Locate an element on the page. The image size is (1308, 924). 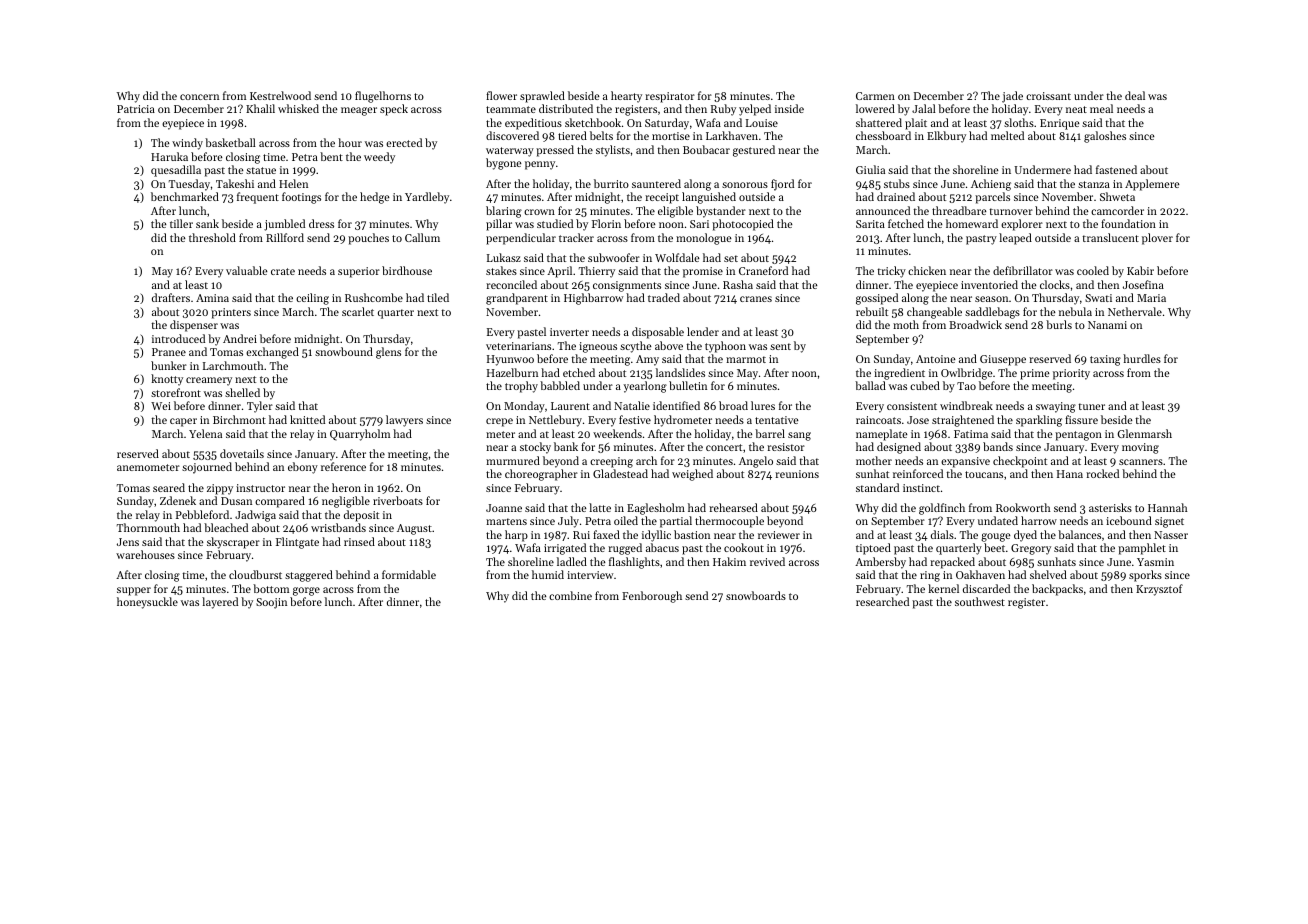
latte is located at coordinates (600, 507).
